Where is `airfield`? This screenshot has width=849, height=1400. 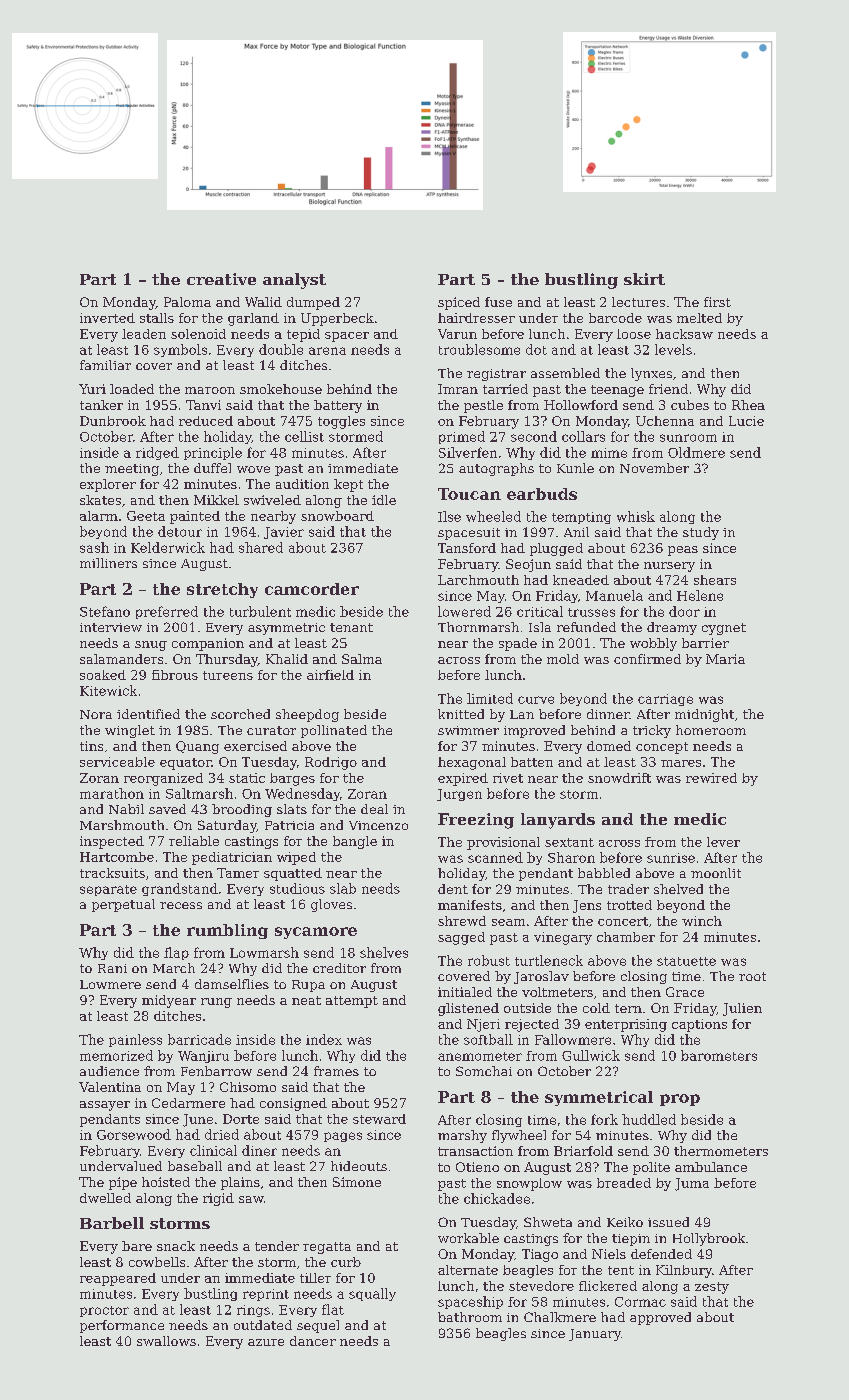
airfield is located at coordinates (330, 675).
